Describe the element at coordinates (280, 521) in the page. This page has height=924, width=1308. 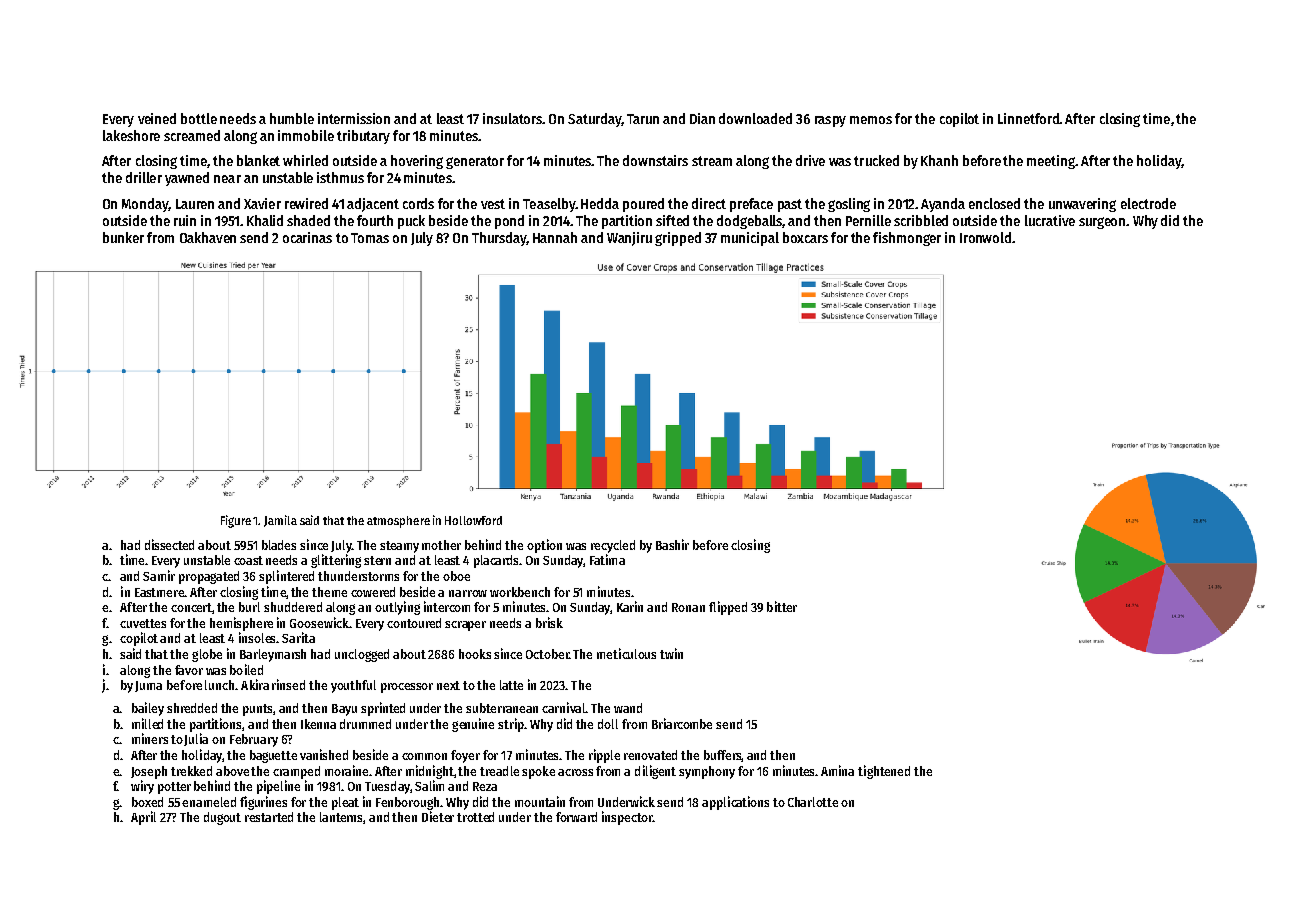
I see `Jamila` at that location.
